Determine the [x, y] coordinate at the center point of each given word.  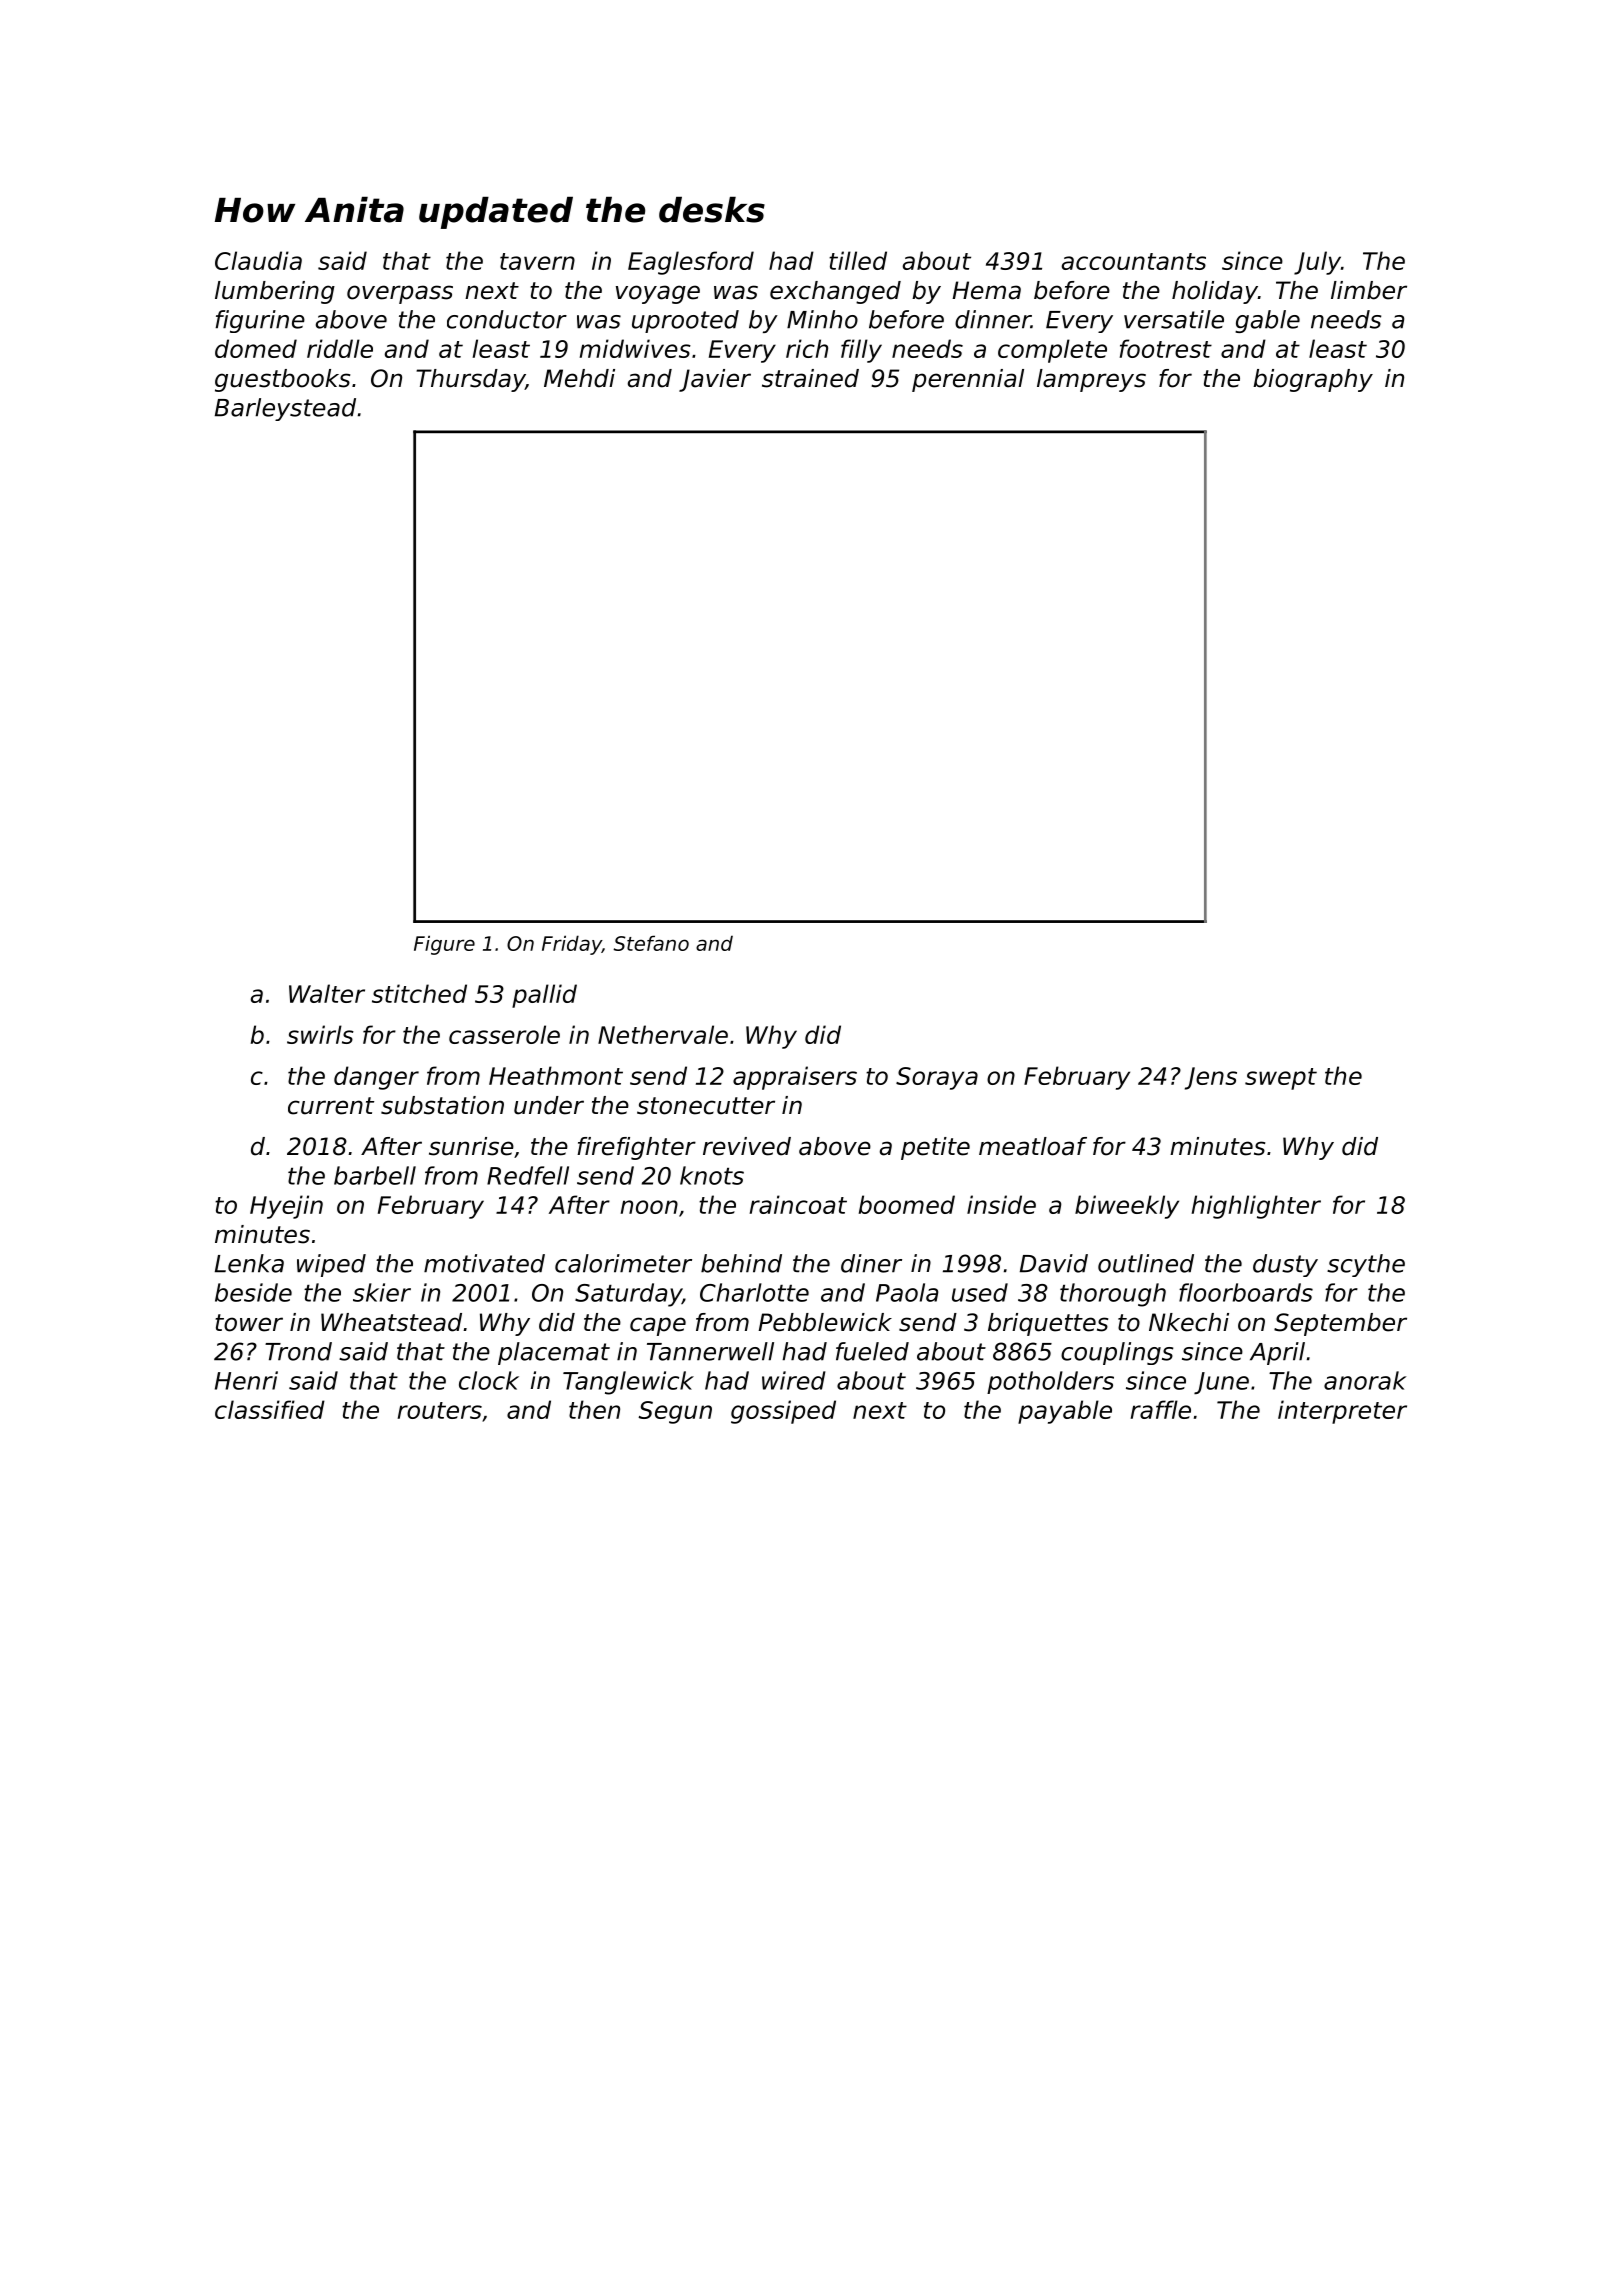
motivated [484, 1263]
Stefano [651, 943]
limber [1369, 290]
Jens [1211, 1078]
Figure [444, 945]
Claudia [258, 260]
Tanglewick [628, 1383]
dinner [993, 319]
